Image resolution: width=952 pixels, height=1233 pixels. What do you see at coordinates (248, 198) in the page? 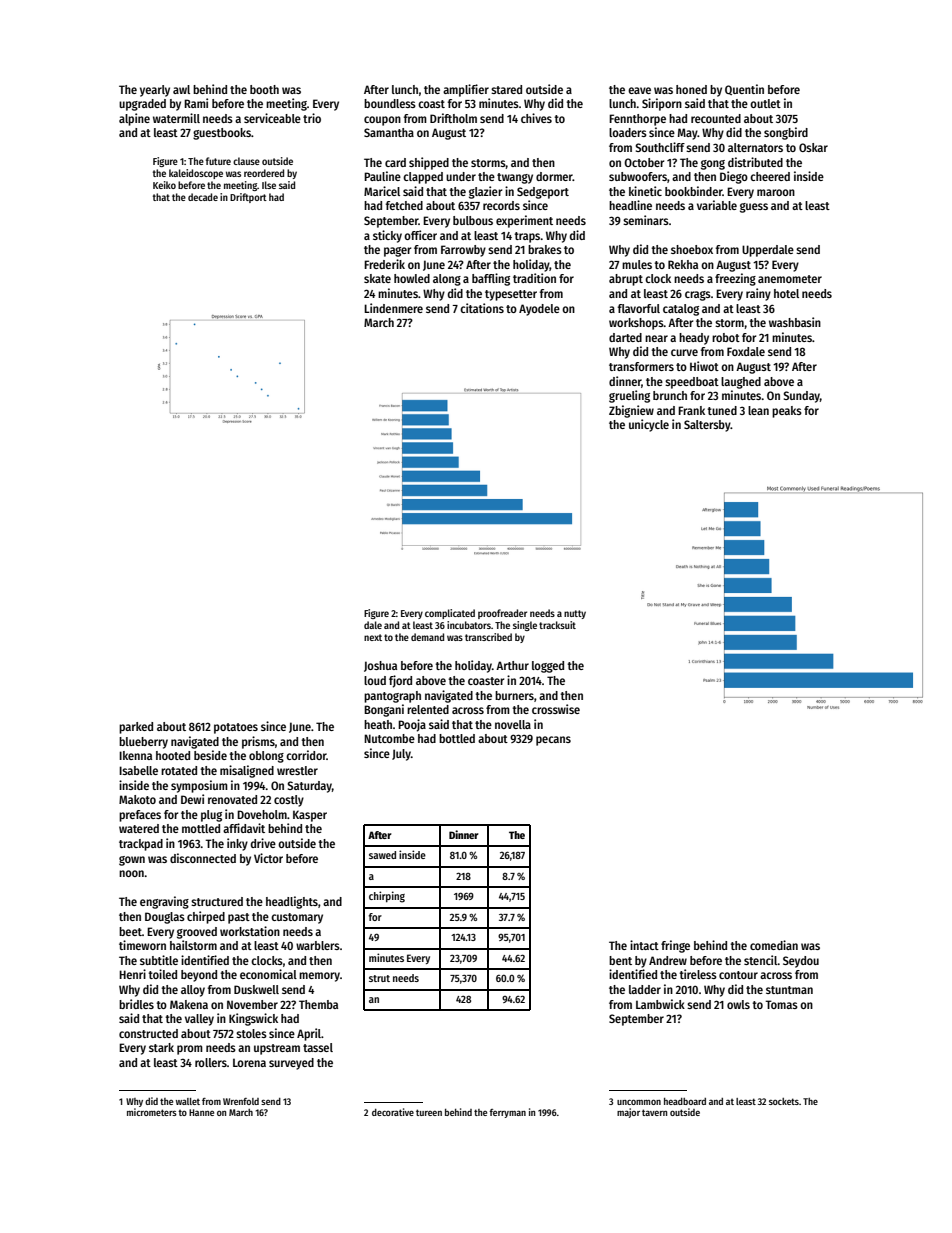
I see `Driftport` at bounding box center [248, 198].
